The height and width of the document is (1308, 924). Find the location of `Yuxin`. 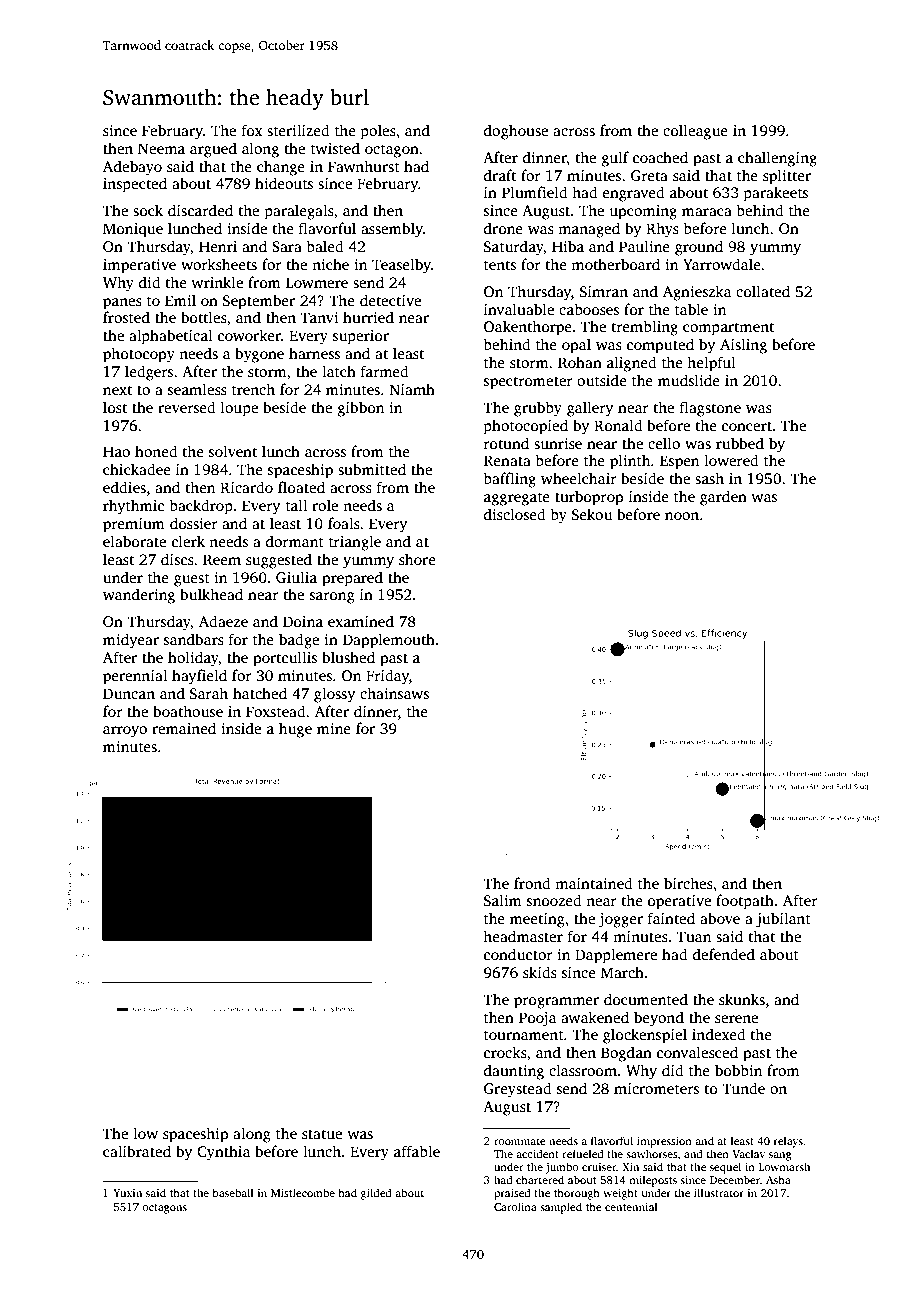

Yuxin is located at coordinates (127, 1193).
